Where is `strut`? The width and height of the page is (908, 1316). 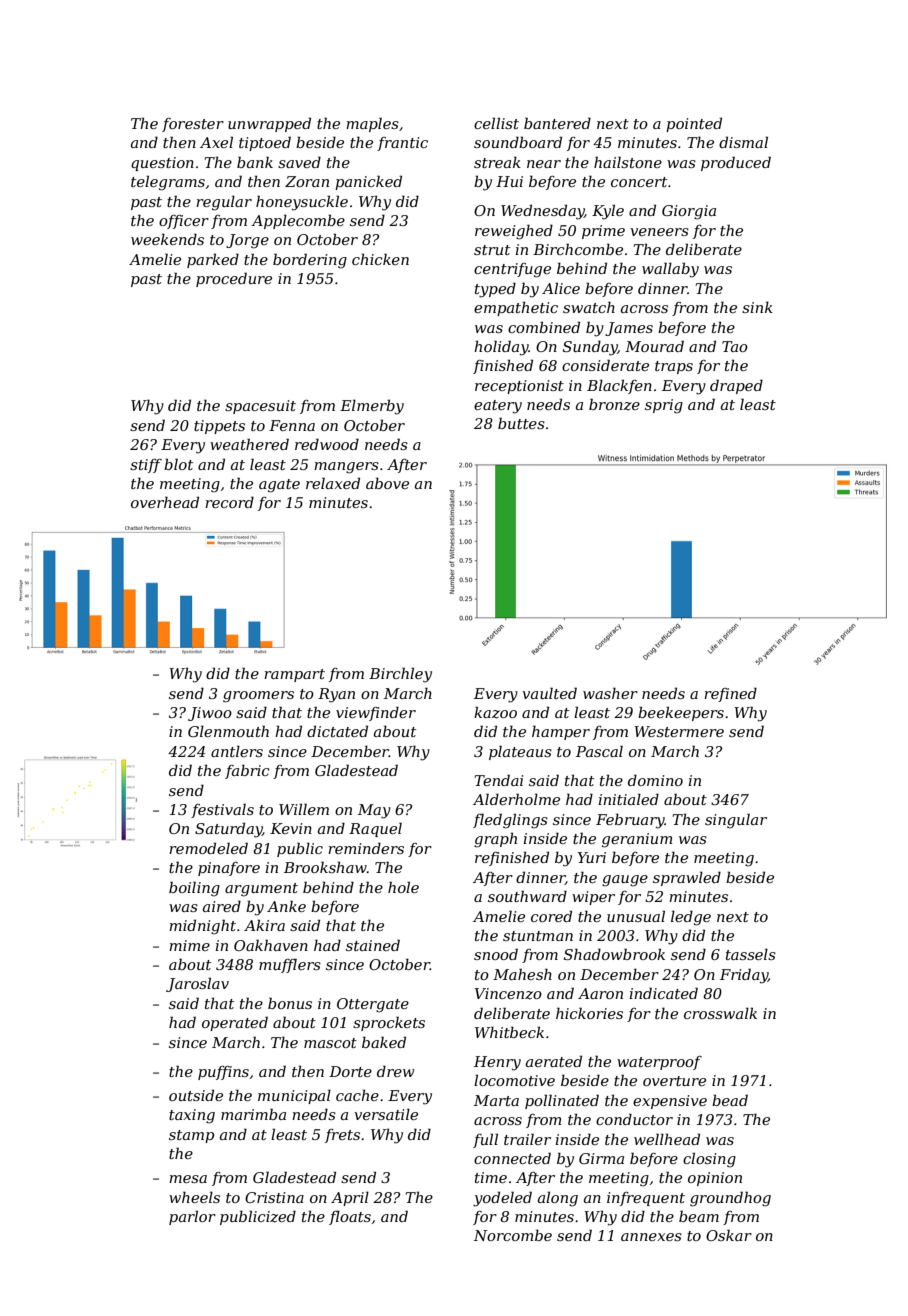
strut is located at coordinates (492, 250).
